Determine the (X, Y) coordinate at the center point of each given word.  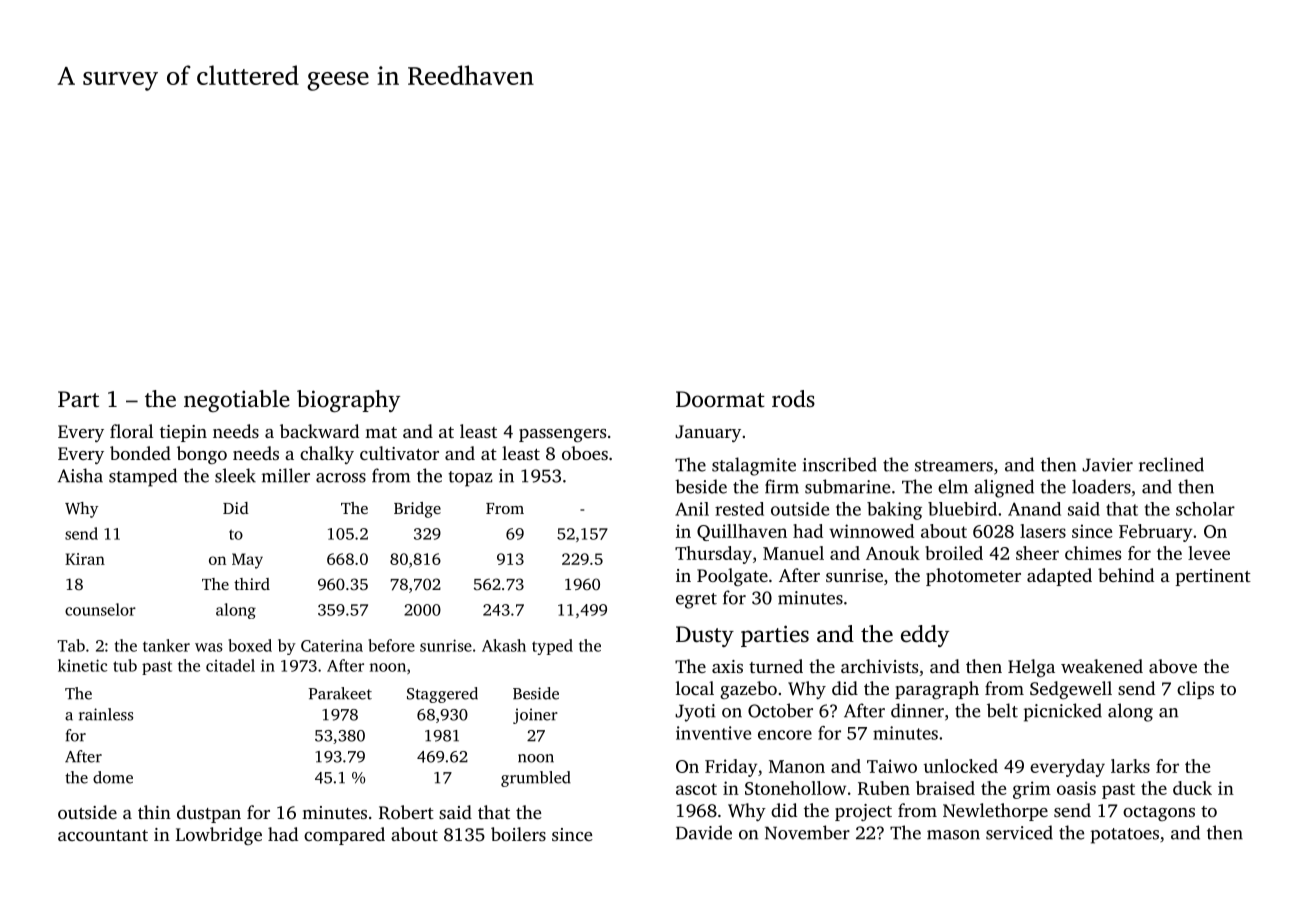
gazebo (748, 690)
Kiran (85, 559)
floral (131, 431)
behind (1126, 575)
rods (793, 398)
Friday (731, 768)
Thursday (713, 555)
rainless (106, 714)
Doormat (720, 399)
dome (113, 777)
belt (1002, 710)
